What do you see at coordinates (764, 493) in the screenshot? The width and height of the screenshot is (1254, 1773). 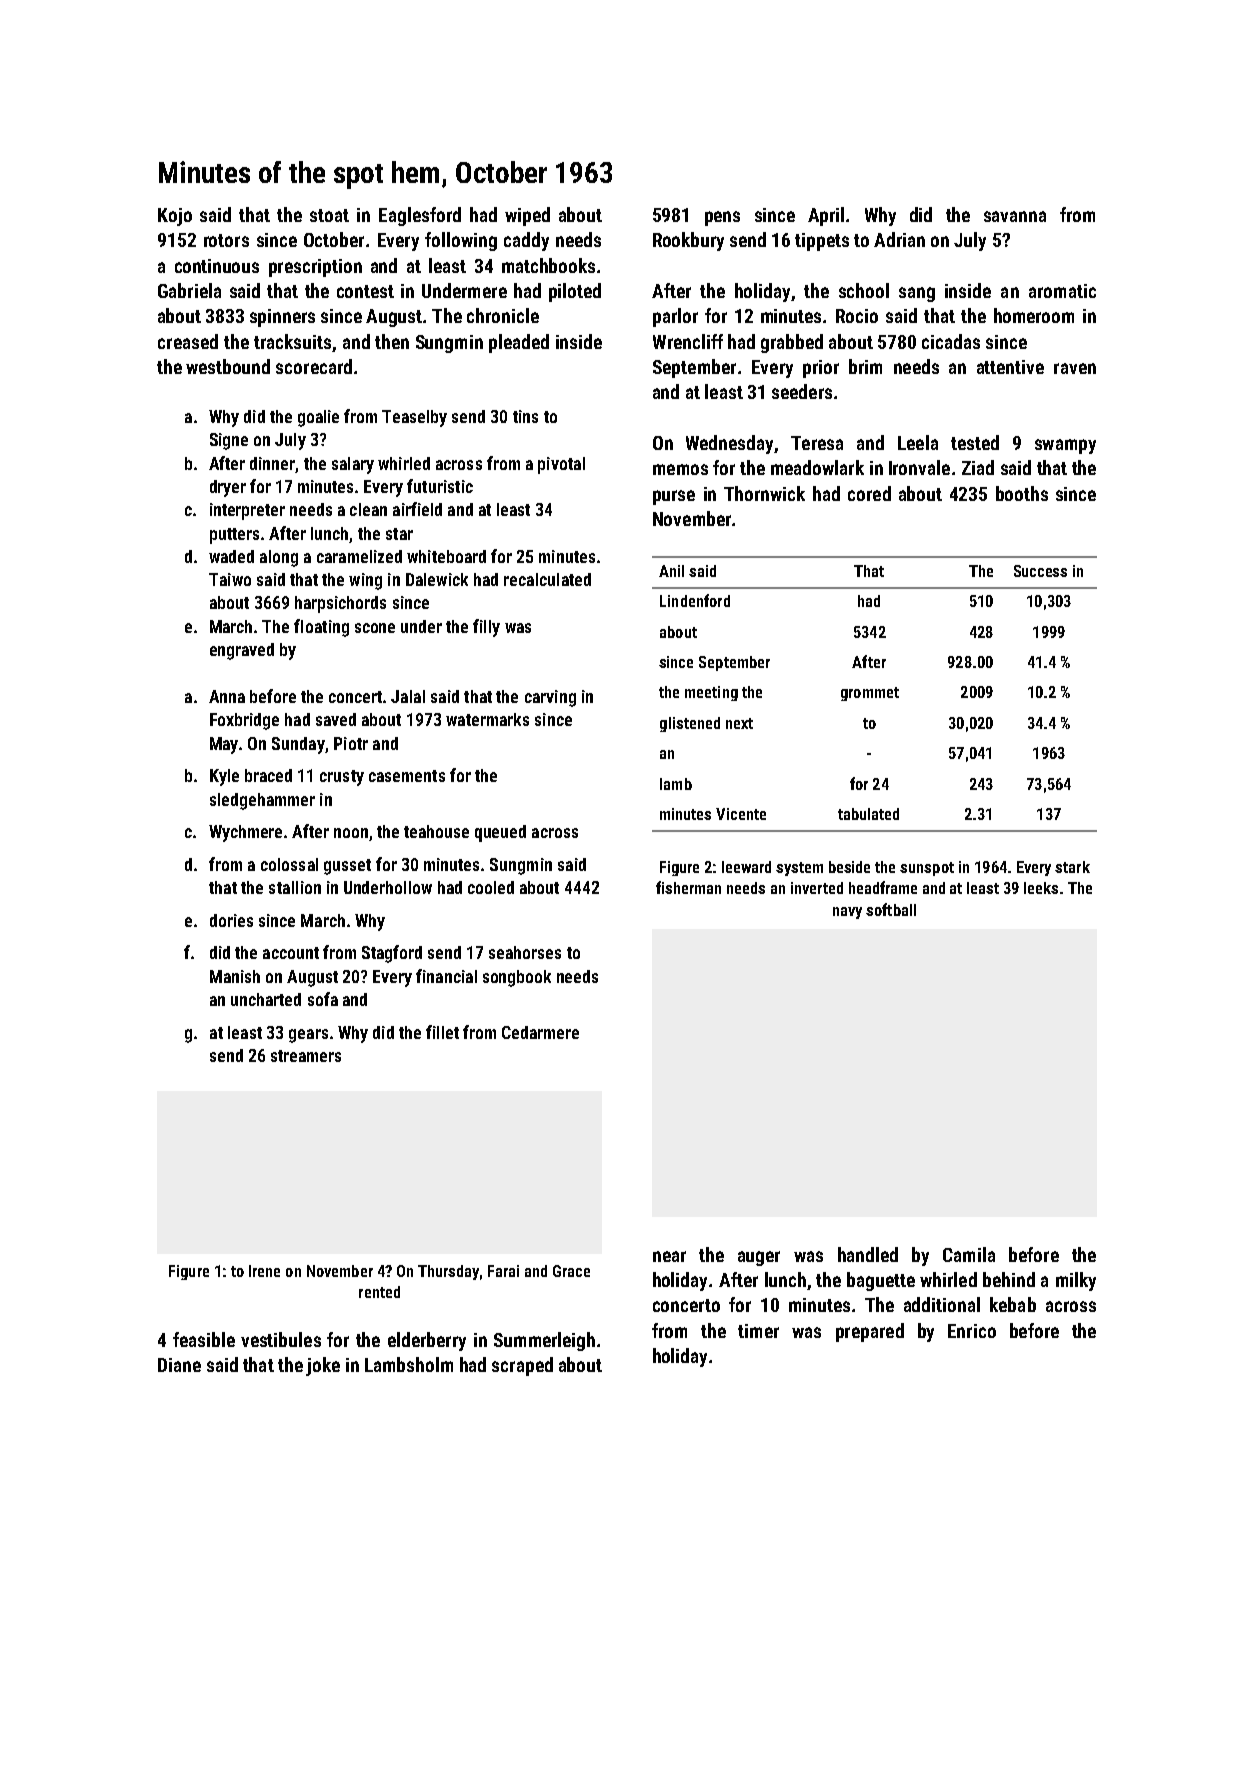 I see `Thornwick` at bounding box center [764, 493].
